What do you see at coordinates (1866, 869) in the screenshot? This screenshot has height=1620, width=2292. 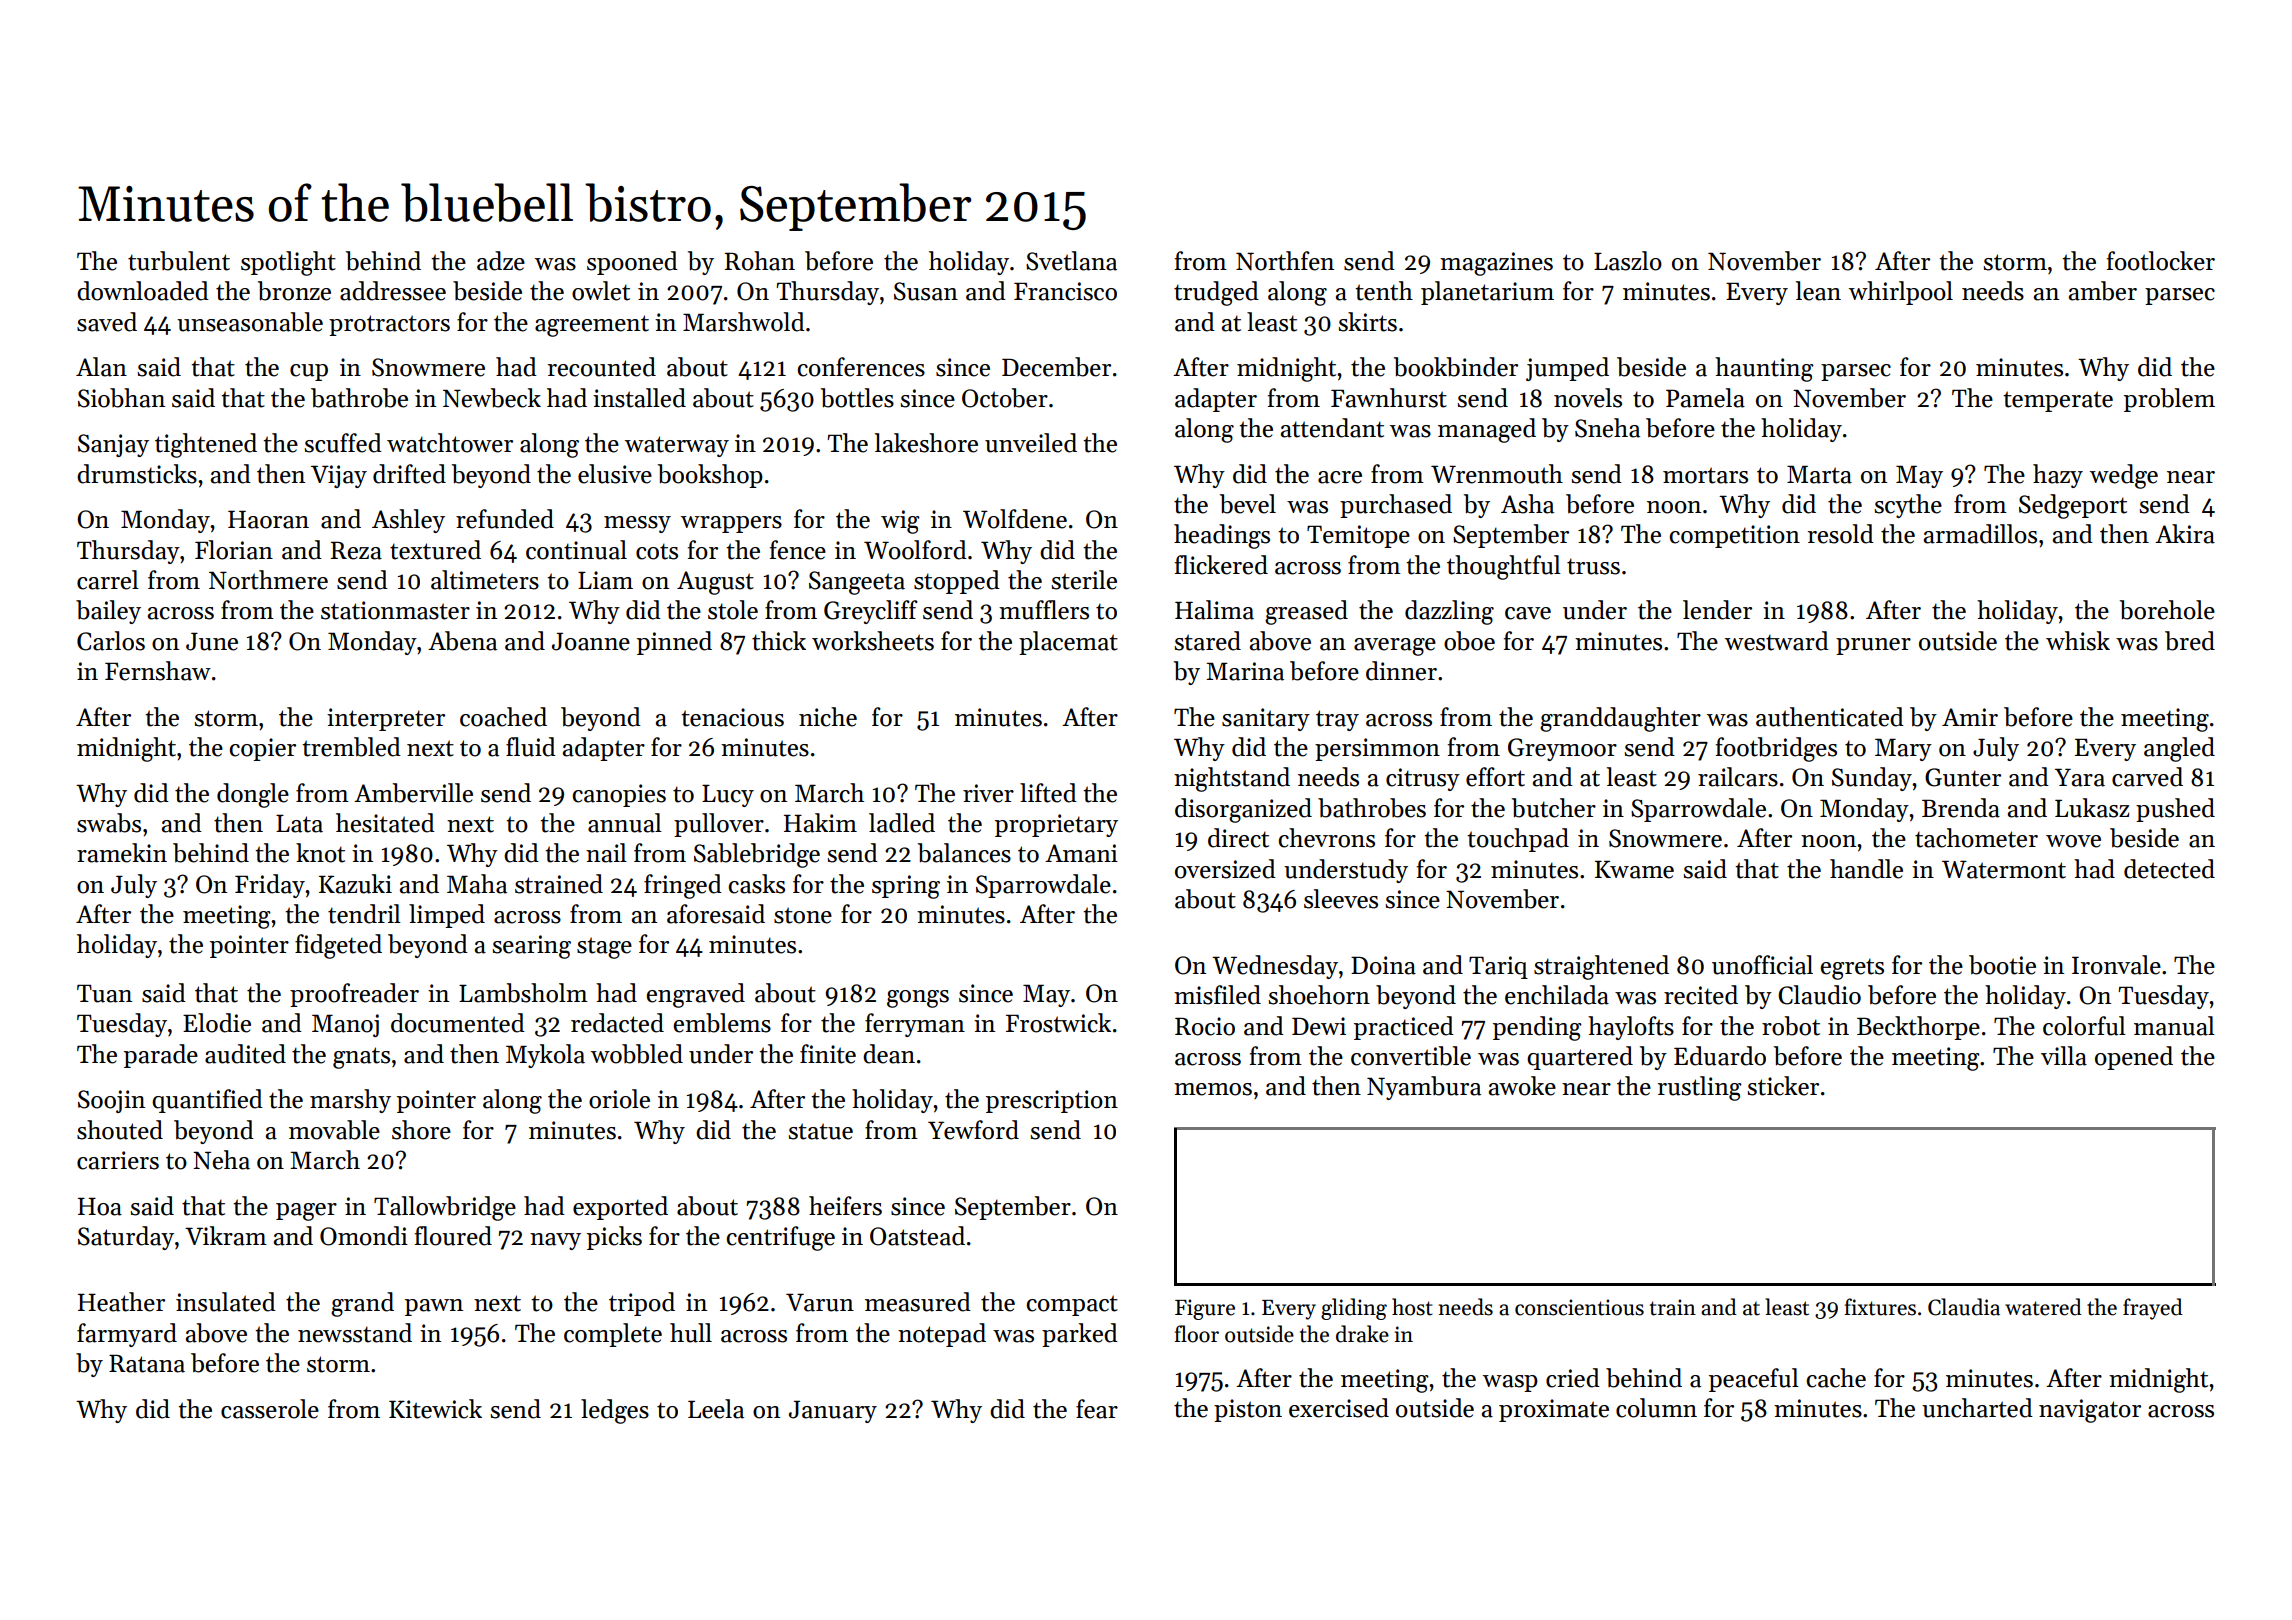 I see `handle` at bounding box center [1866, 869].
